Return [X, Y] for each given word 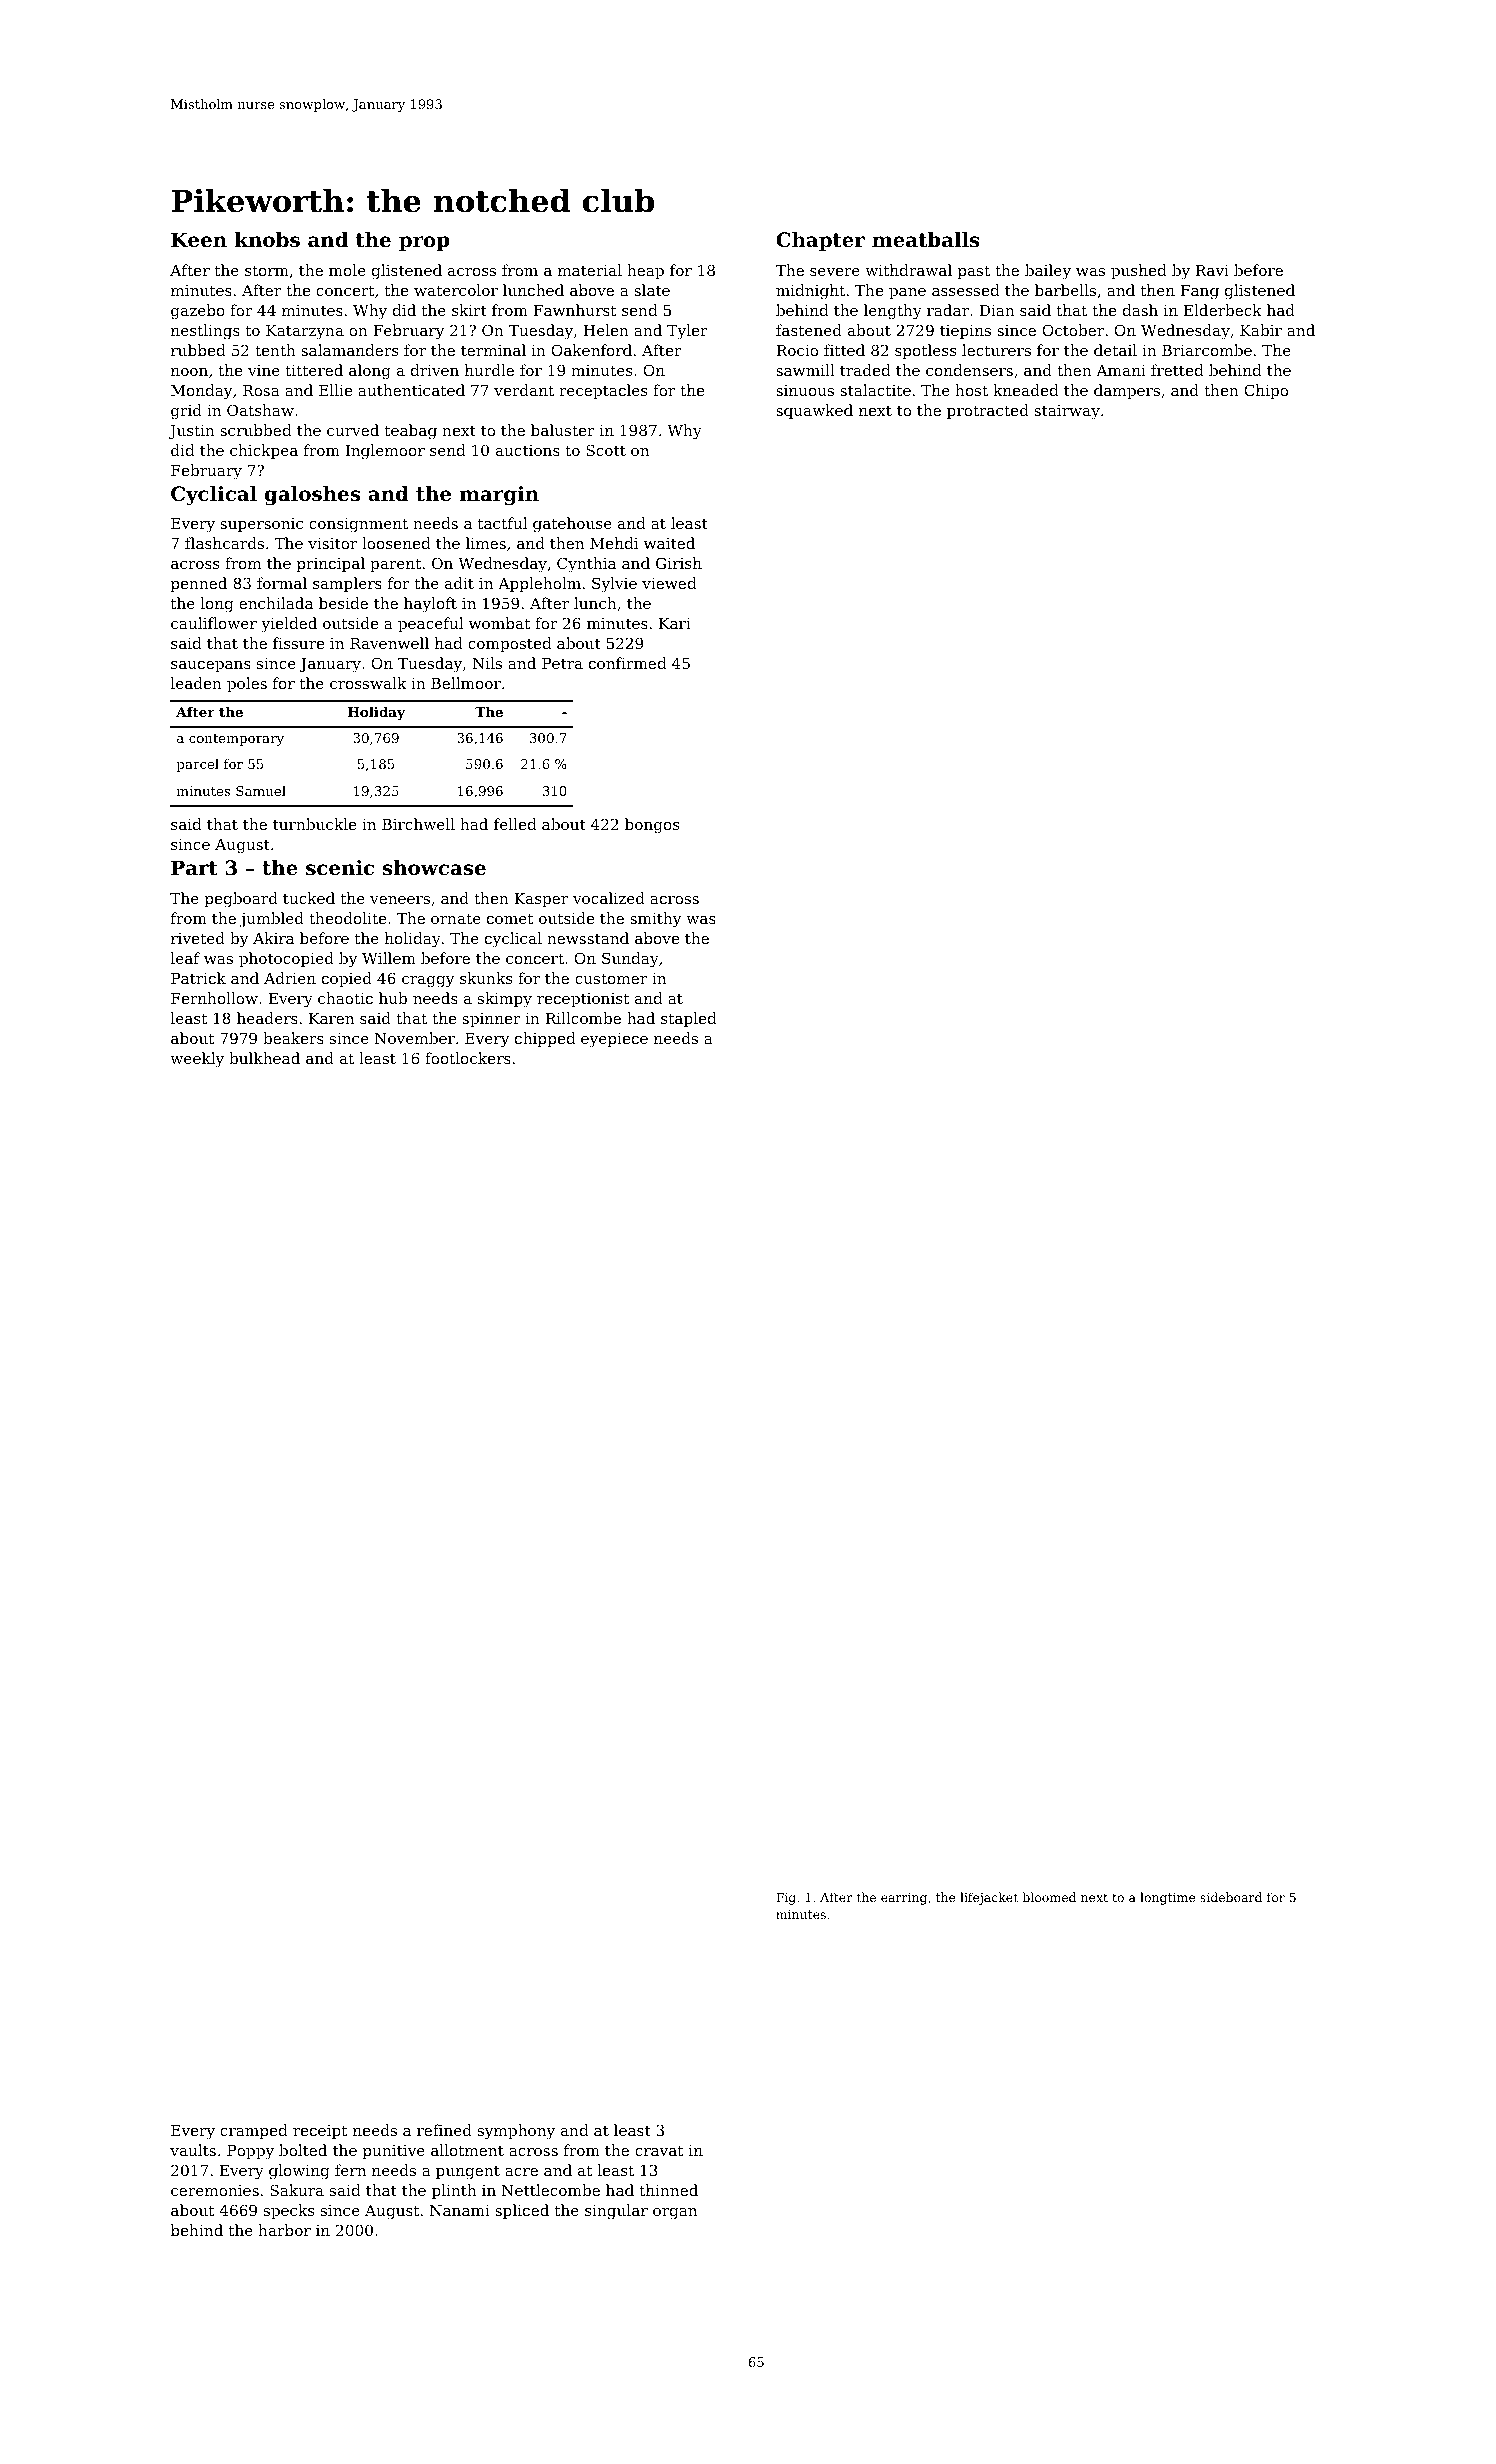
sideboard [1231, 1897]
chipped [545, 1039]
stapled [689, 1019]
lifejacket [989, 1898]
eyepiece [614, 1040]
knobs [267, 240]
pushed [1139, 271]
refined [444, 2130]
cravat [659, 2150]
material [590, 270]
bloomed [1049, 1897]
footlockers [468, 1058]
